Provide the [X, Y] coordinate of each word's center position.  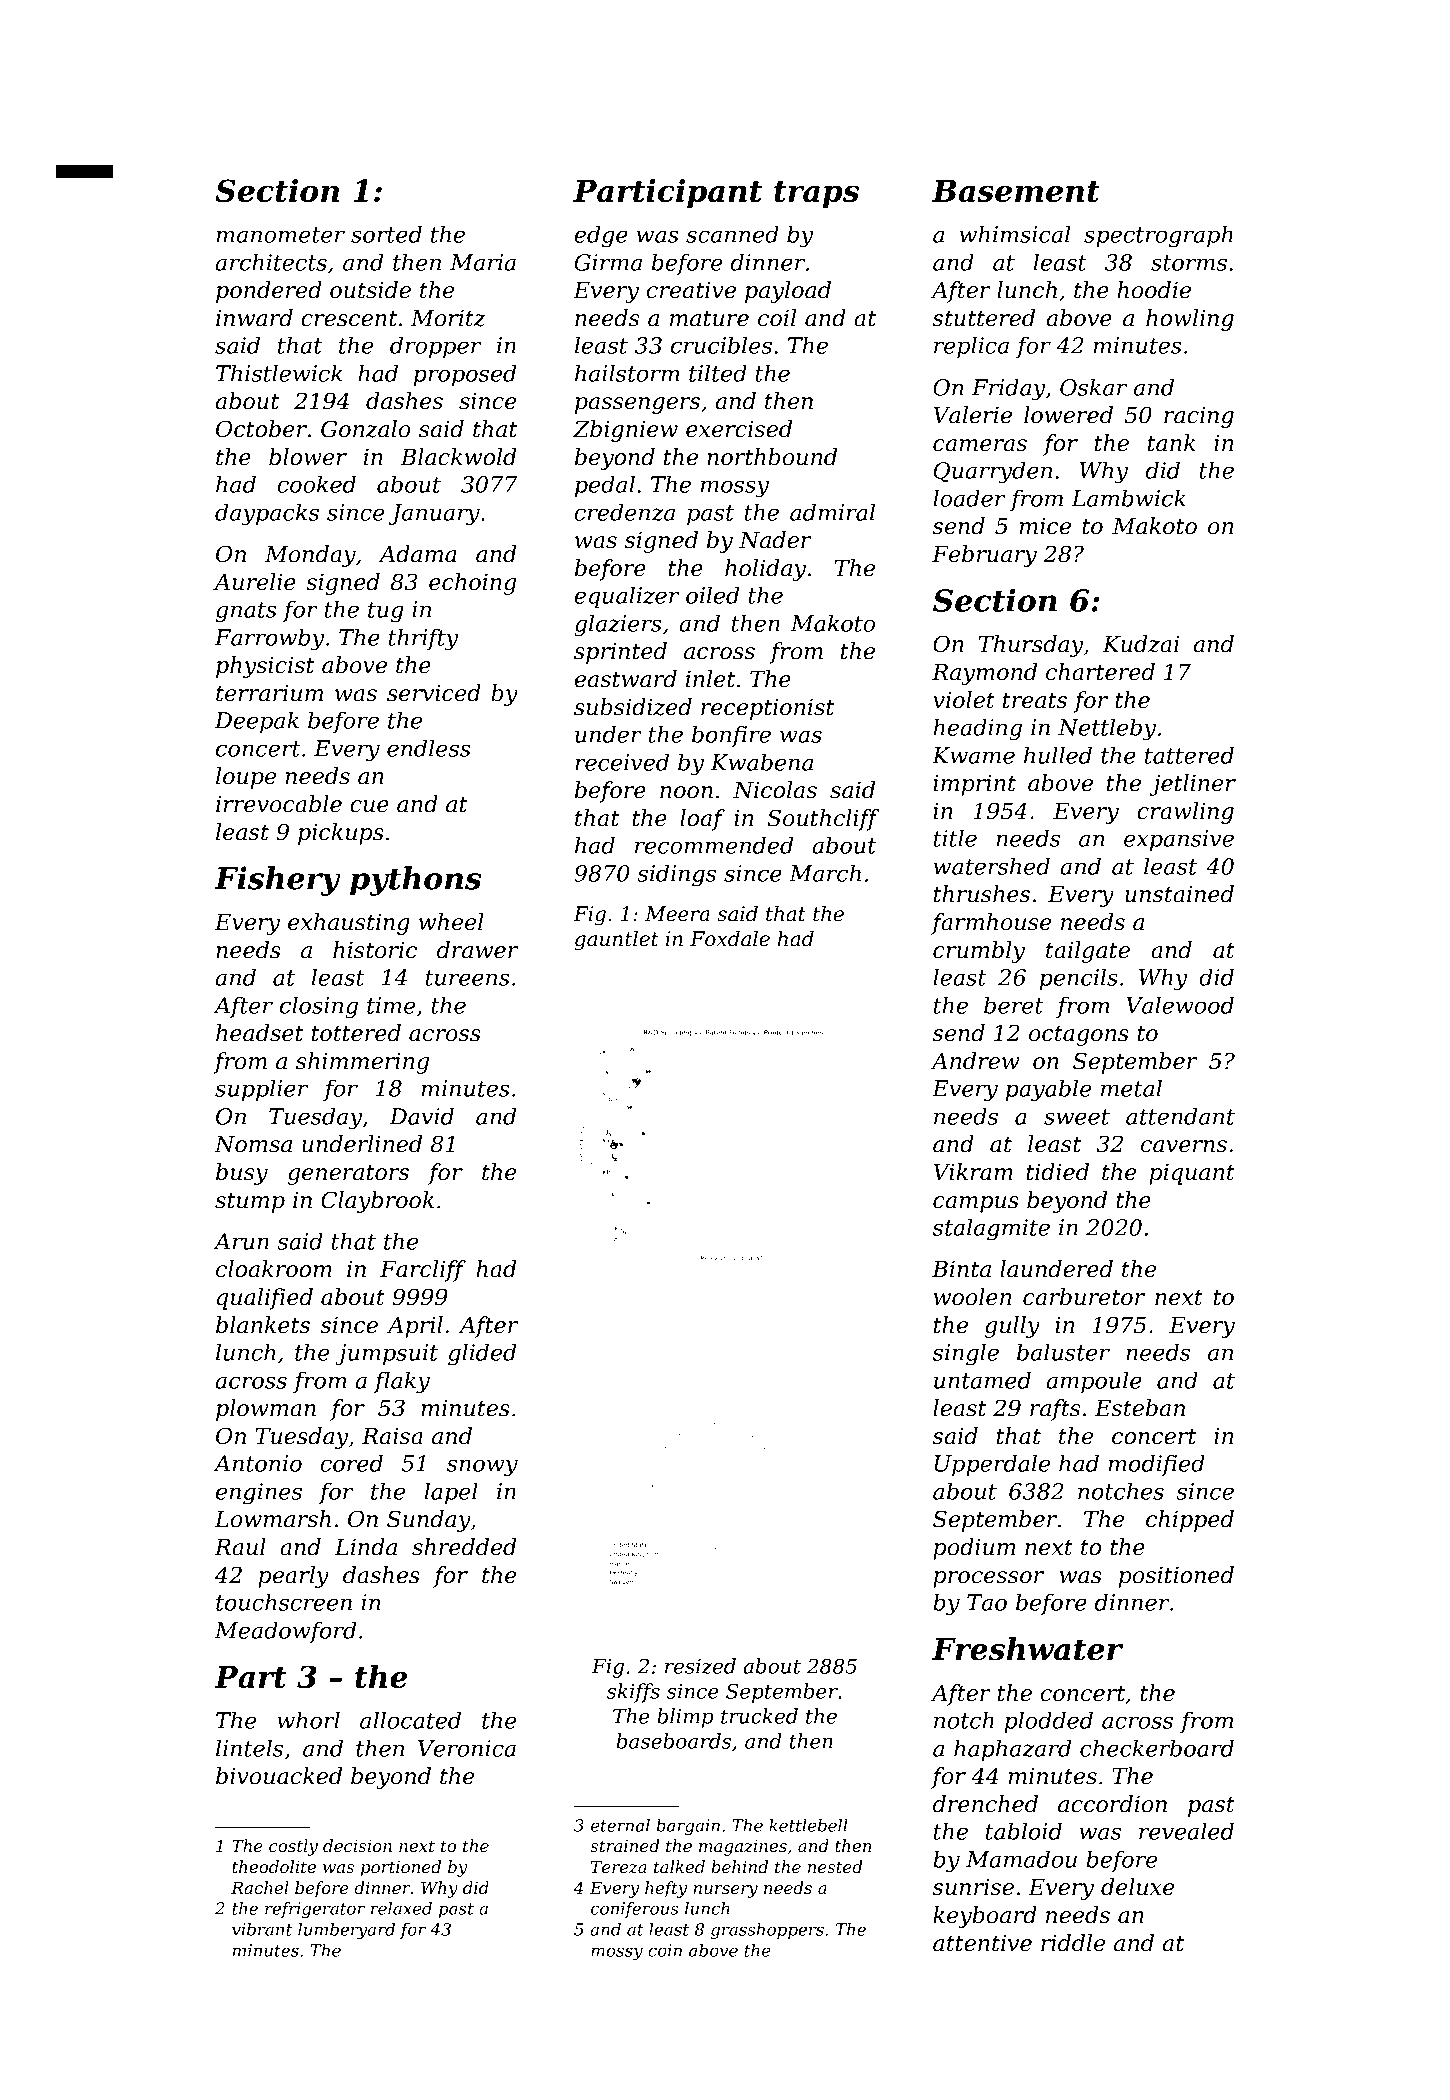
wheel [451, 922]
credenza [625, 512]
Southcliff [823, 820]
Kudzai [1140, 644]
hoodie [1154, 290]
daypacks [267, 514]
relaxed [401, 1908]
